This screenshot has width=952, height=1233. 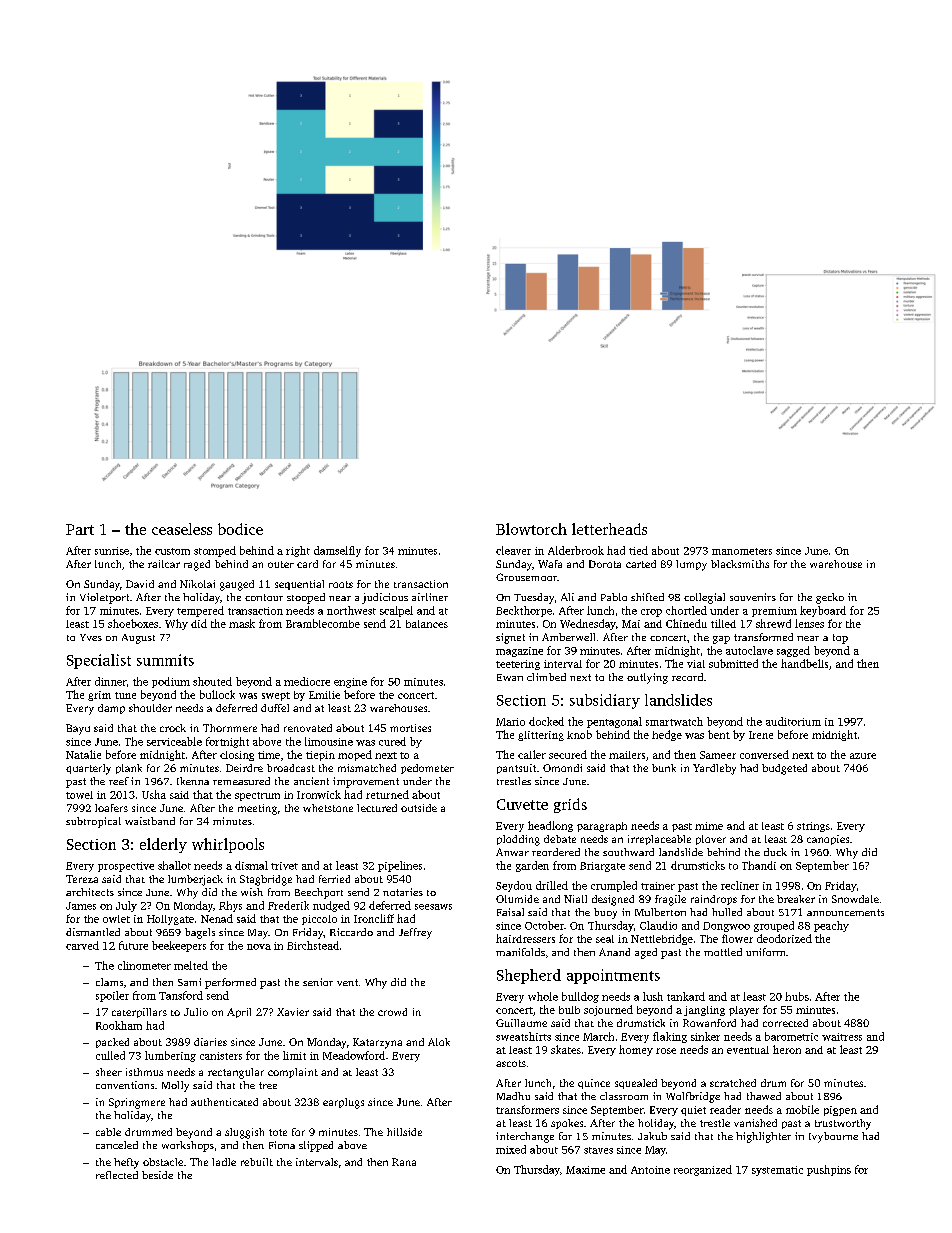 What do you see at coordinates (117, 1175) in the screenshot?
I see `reflected` at bounding box center [117, 1175].
